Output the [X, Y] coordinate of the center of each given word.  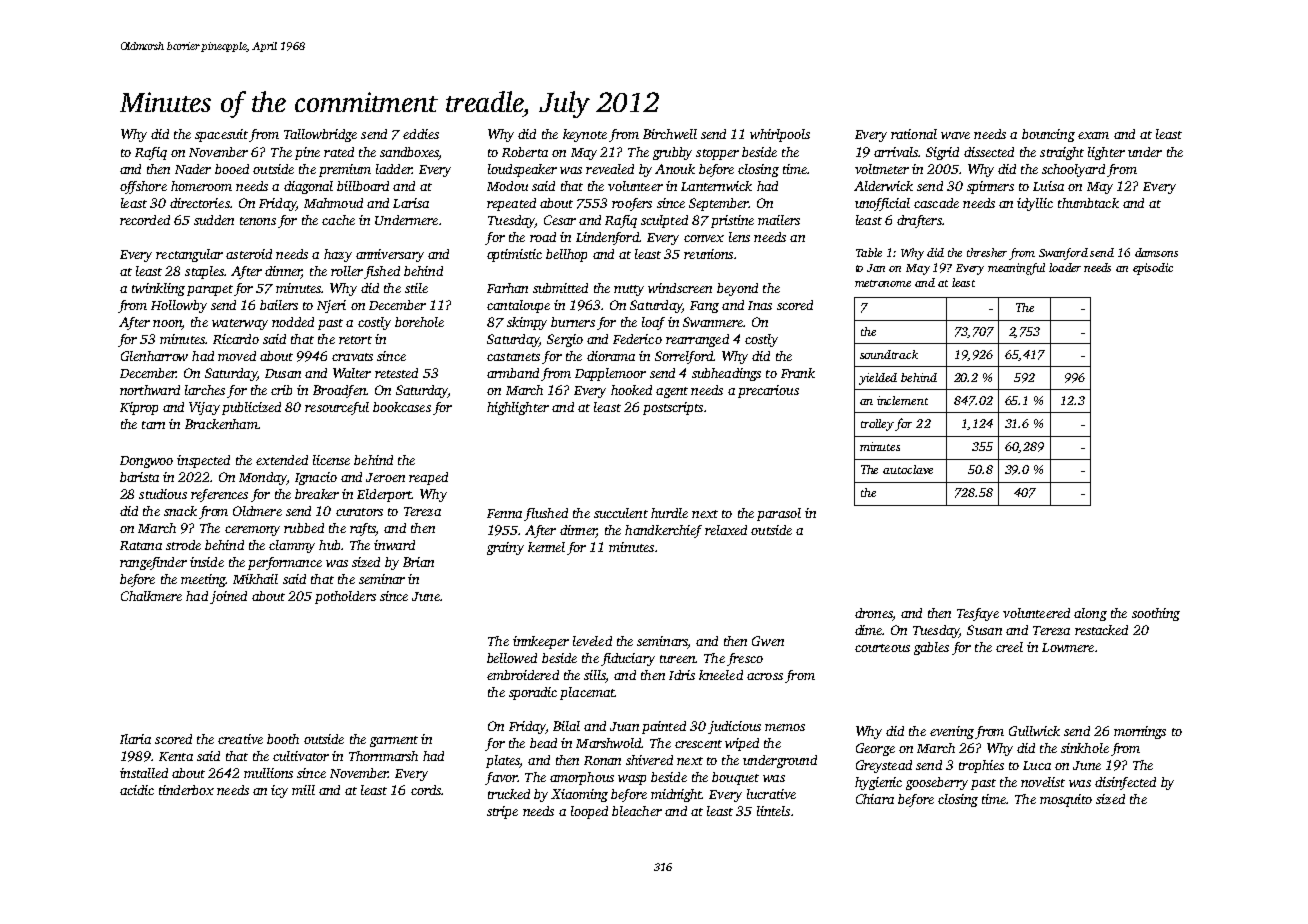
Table [869, 252]
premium [345, 170]
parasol [779, 514]
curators [359, 512]
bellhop [566, 255]
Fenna [504, 513]
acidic [137, 790]
